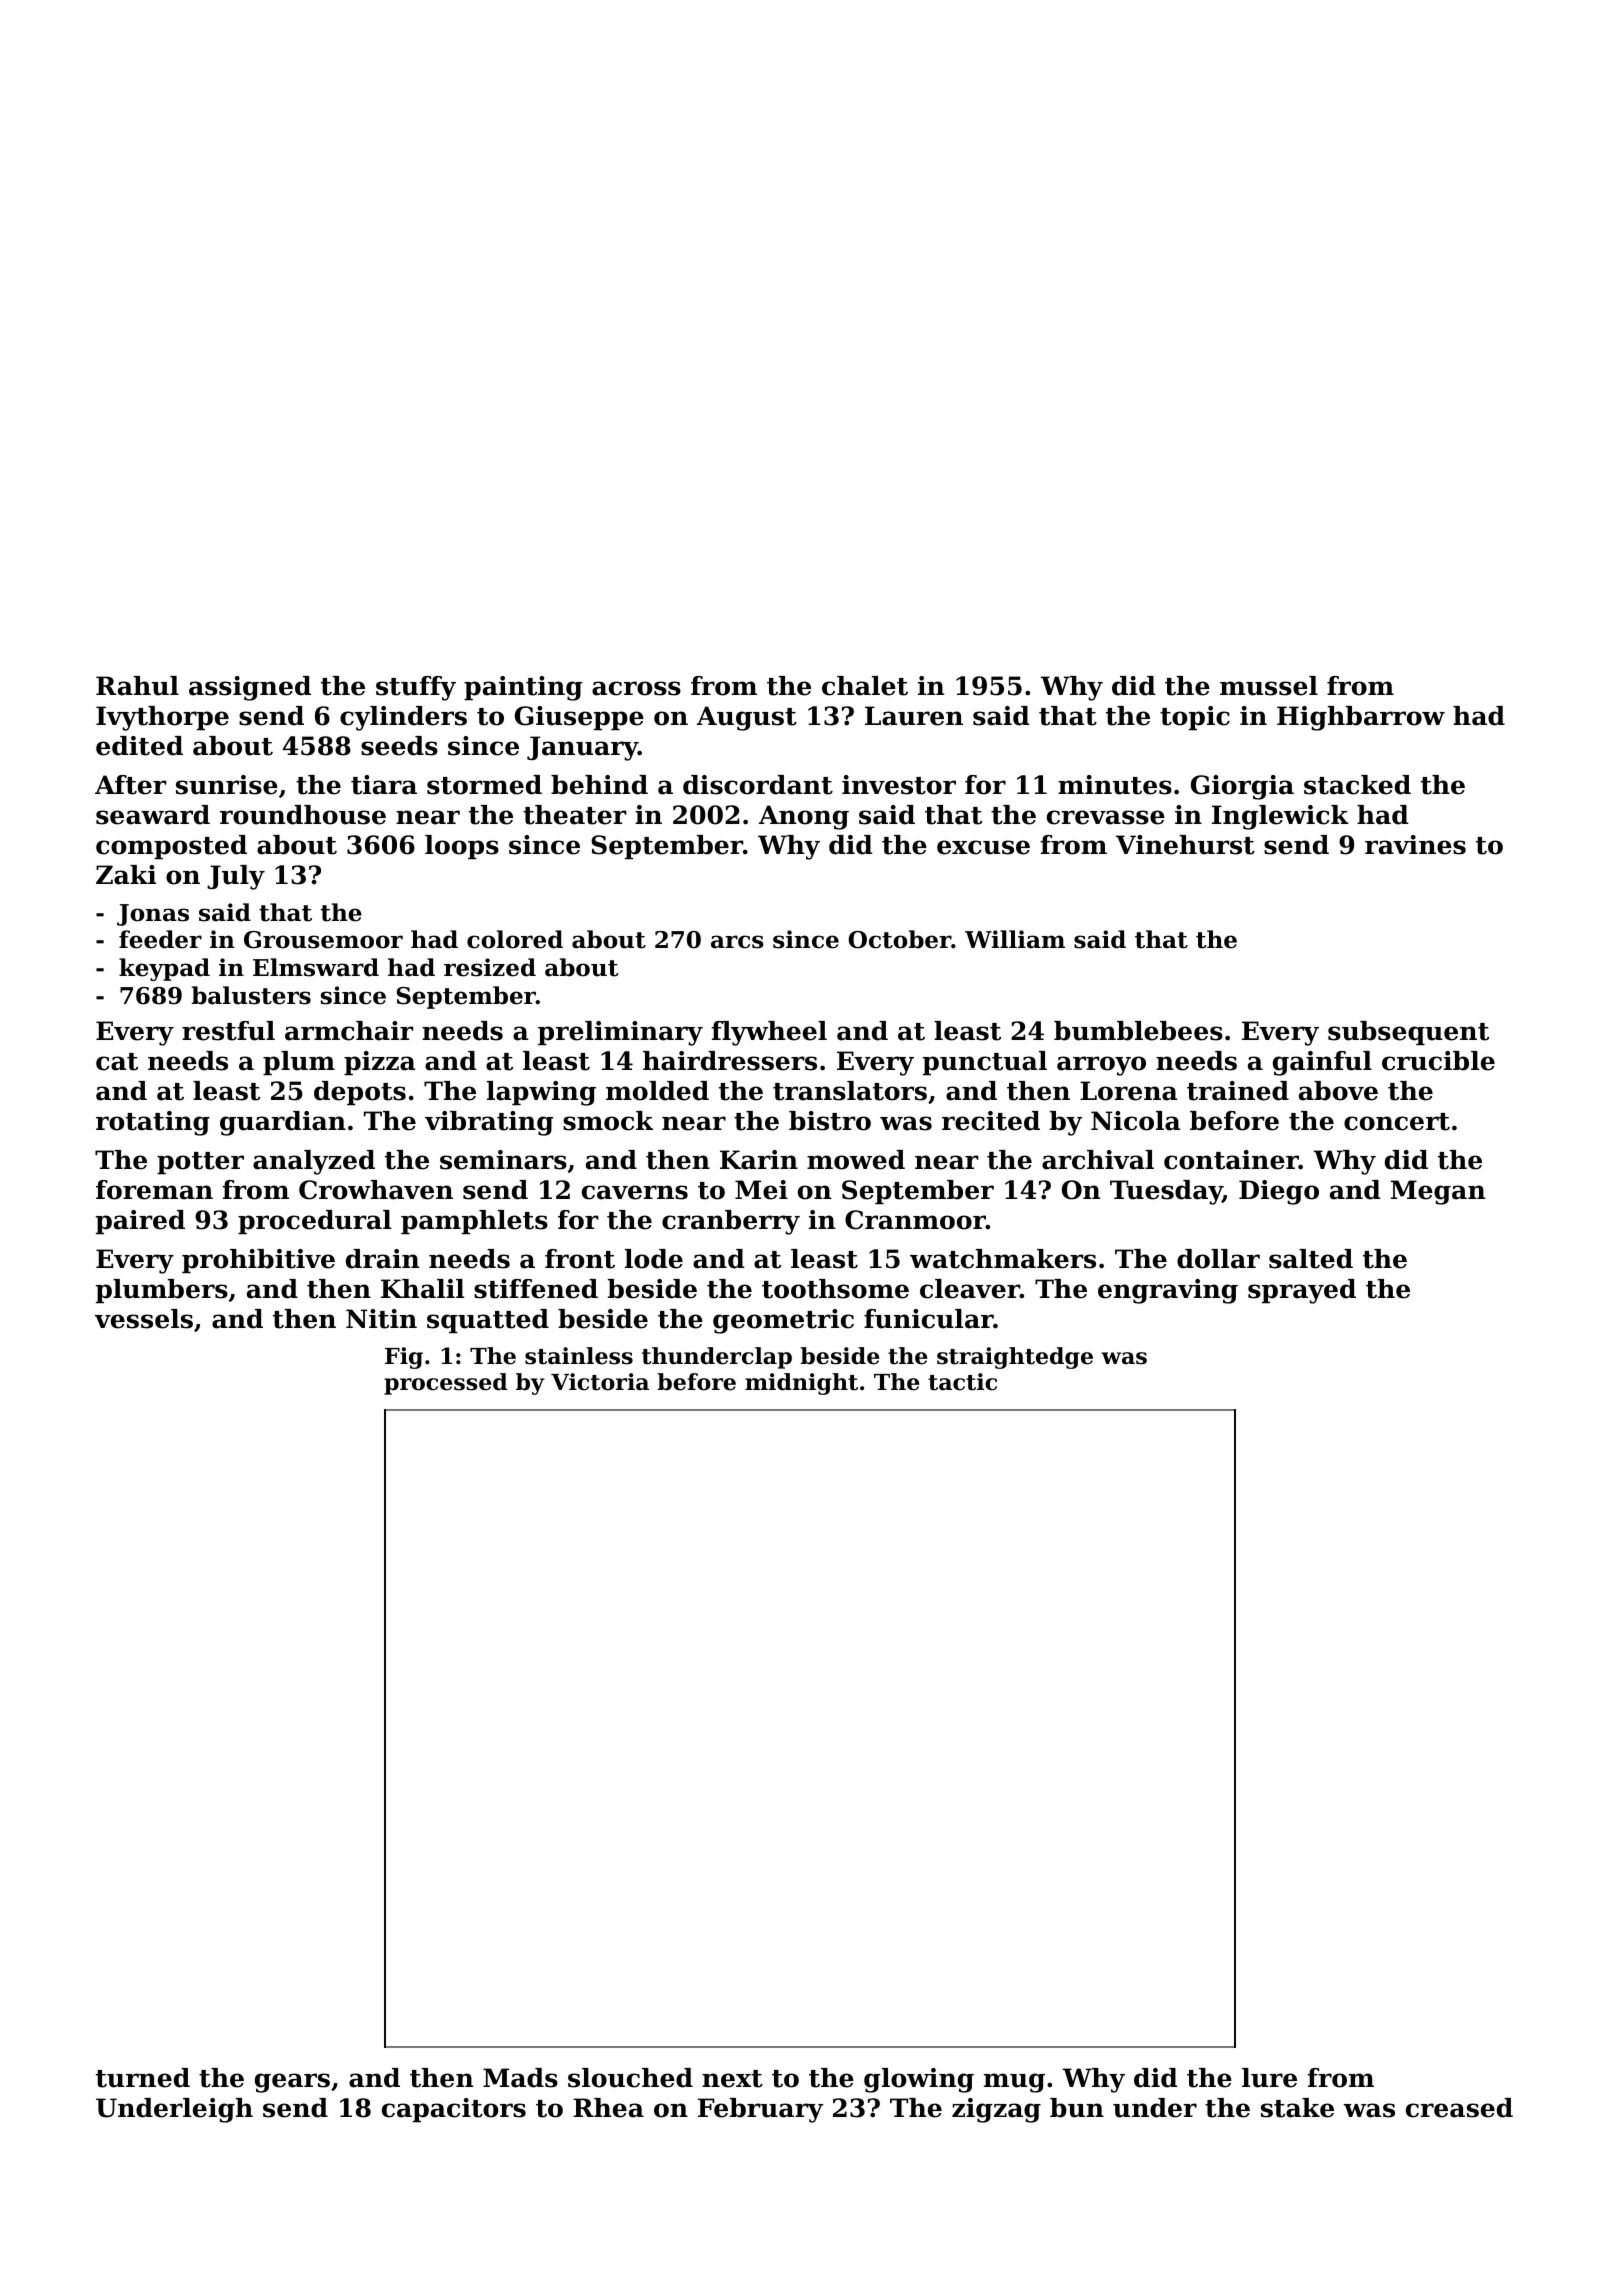  What do you see at coordinates (1015, 1358) in the image?
I see `straightedge` at bounding box center [1015, 1358].
